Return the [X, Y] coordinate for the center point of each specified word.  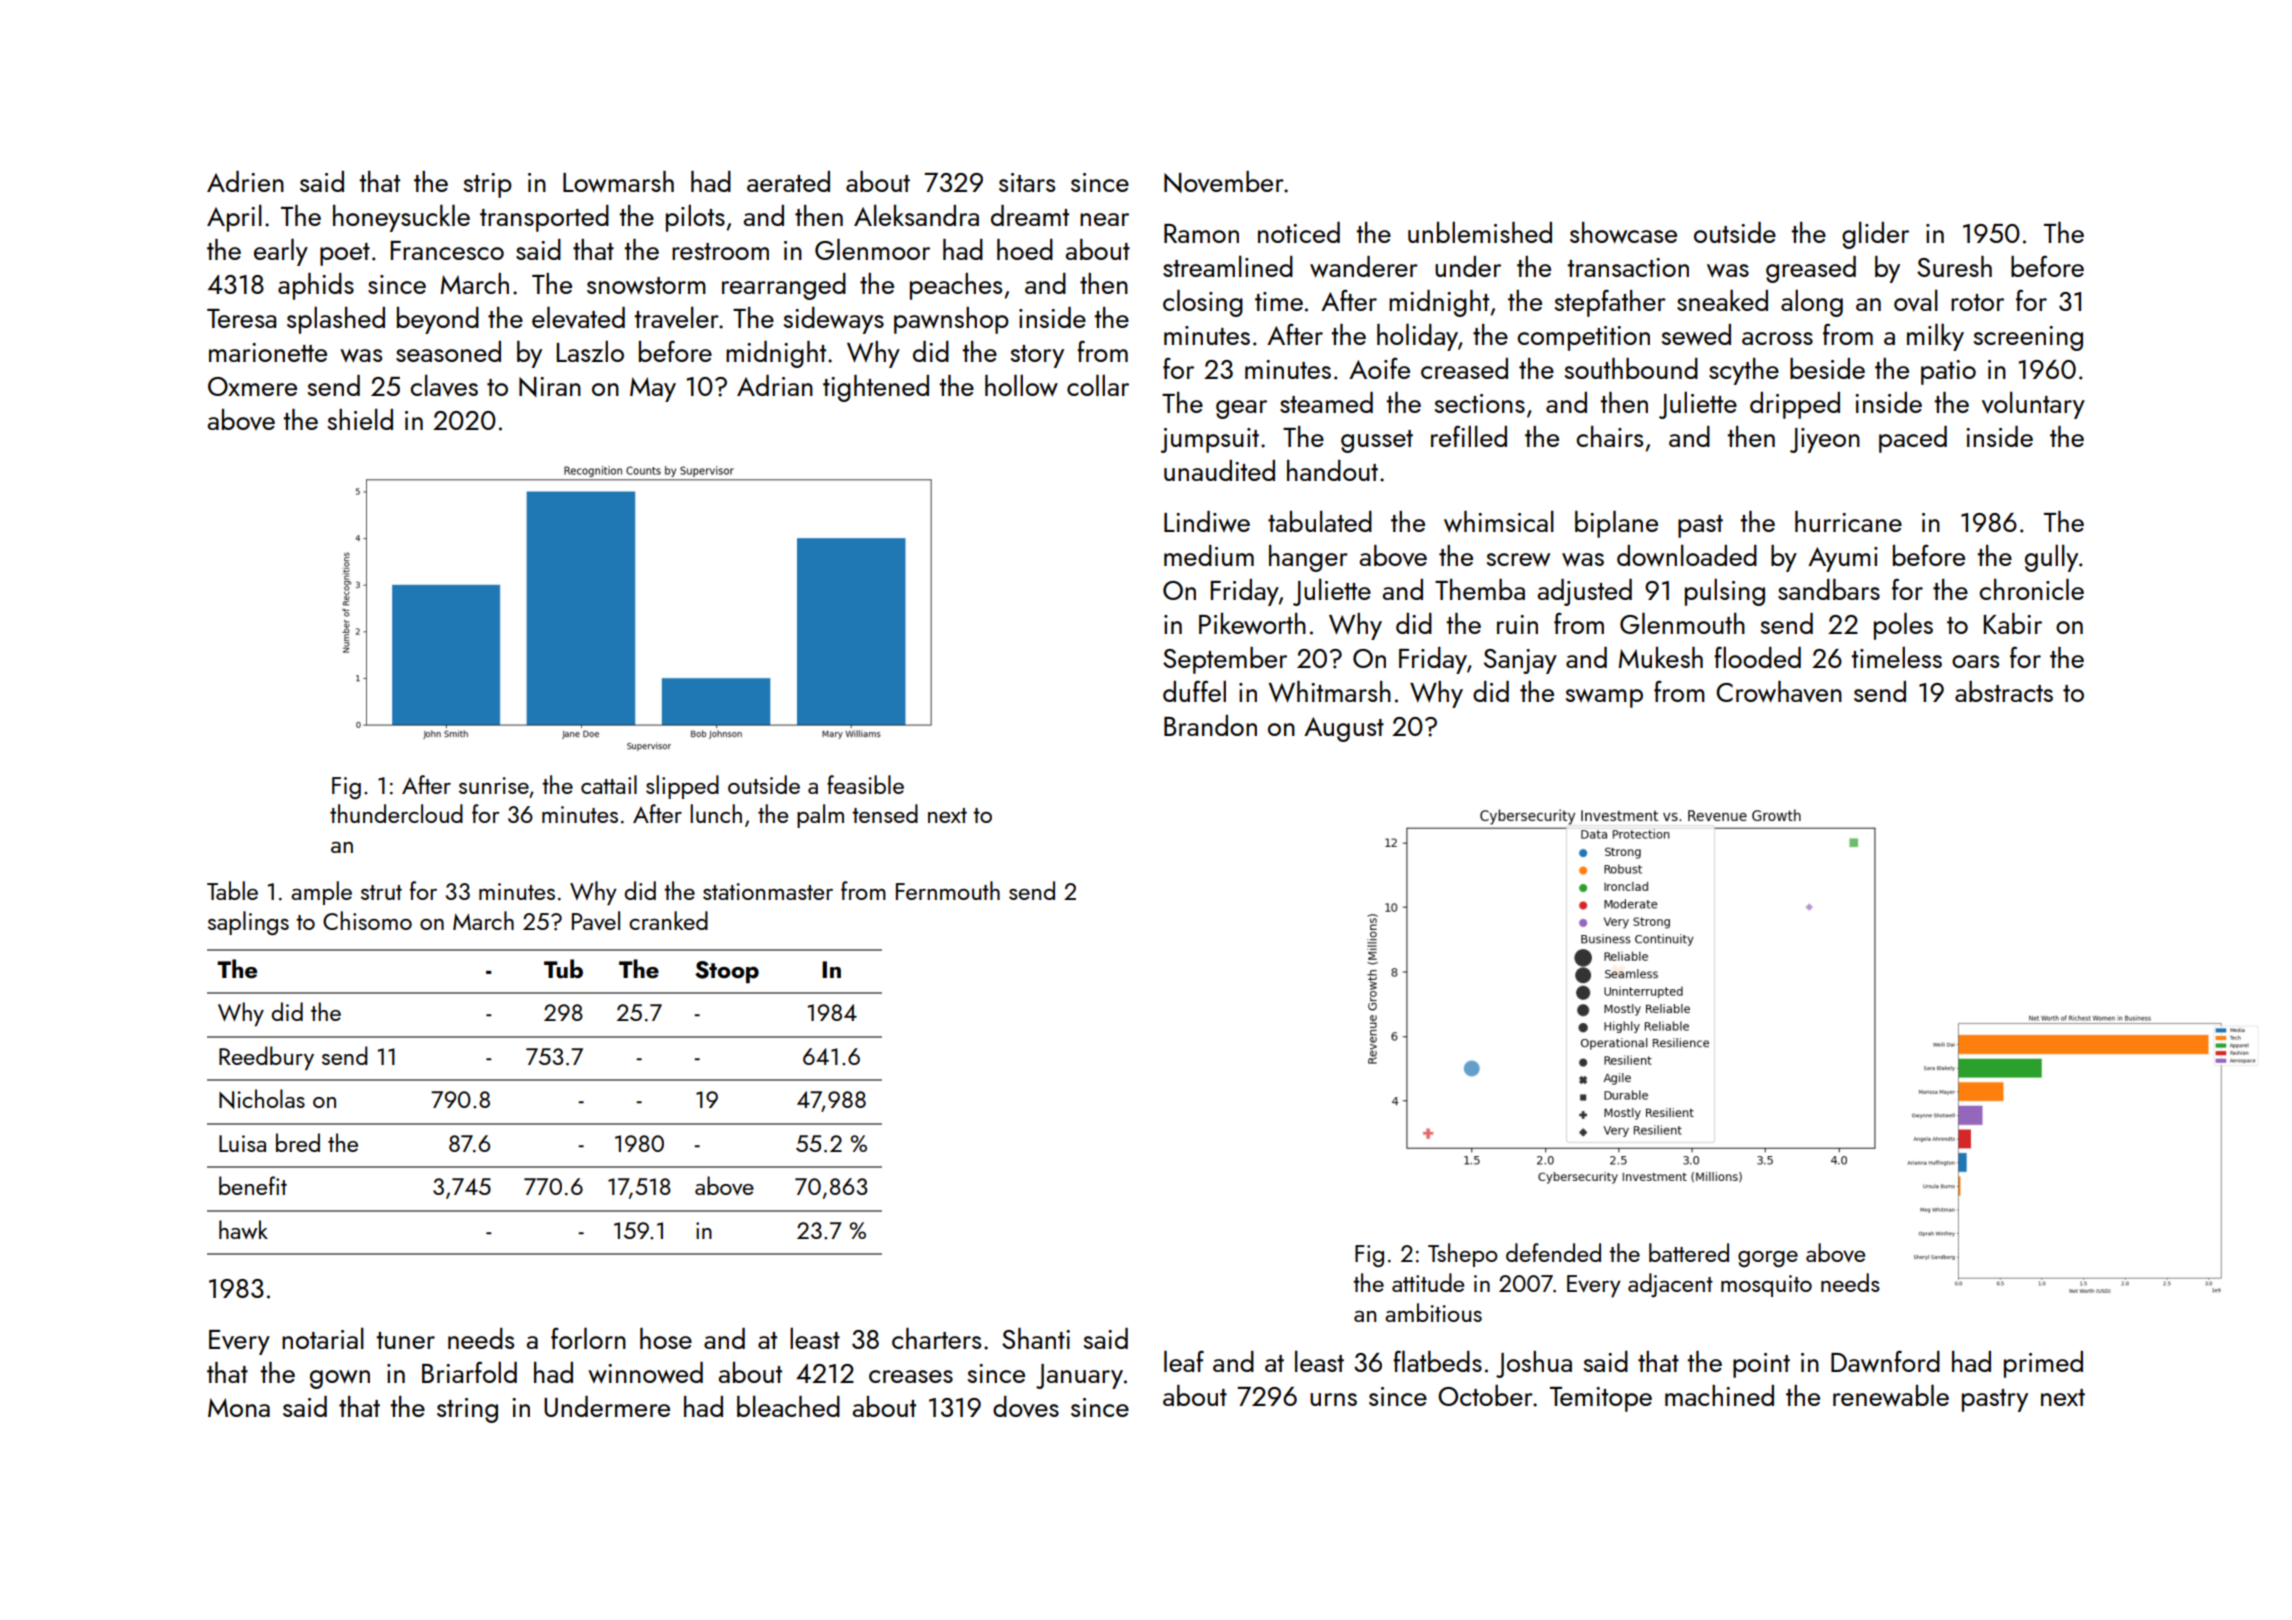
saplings [248, 923]
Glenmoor [872, 249]
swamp [1604, 698]
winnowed [645, 1373]
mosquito [1766, 1286]
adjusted [1585, 592]
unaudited [1219, 470]
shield [360, 419]
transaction [1628, 267]
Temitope [1601, 1399]
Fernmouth [948, 890]
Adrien [245, 181]
